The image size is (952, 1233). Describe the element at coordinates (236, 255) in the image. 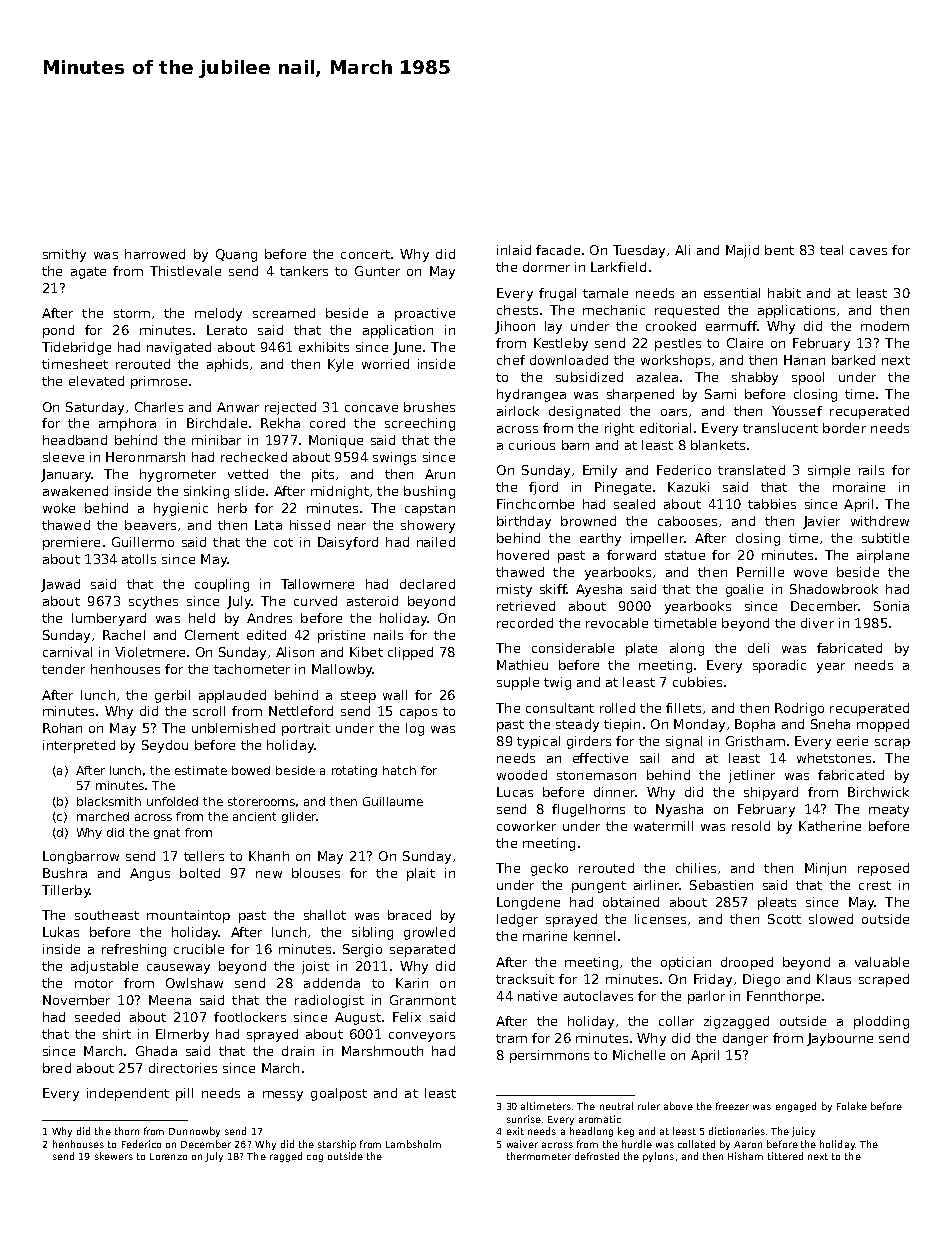

I see `Quang` at that location.
